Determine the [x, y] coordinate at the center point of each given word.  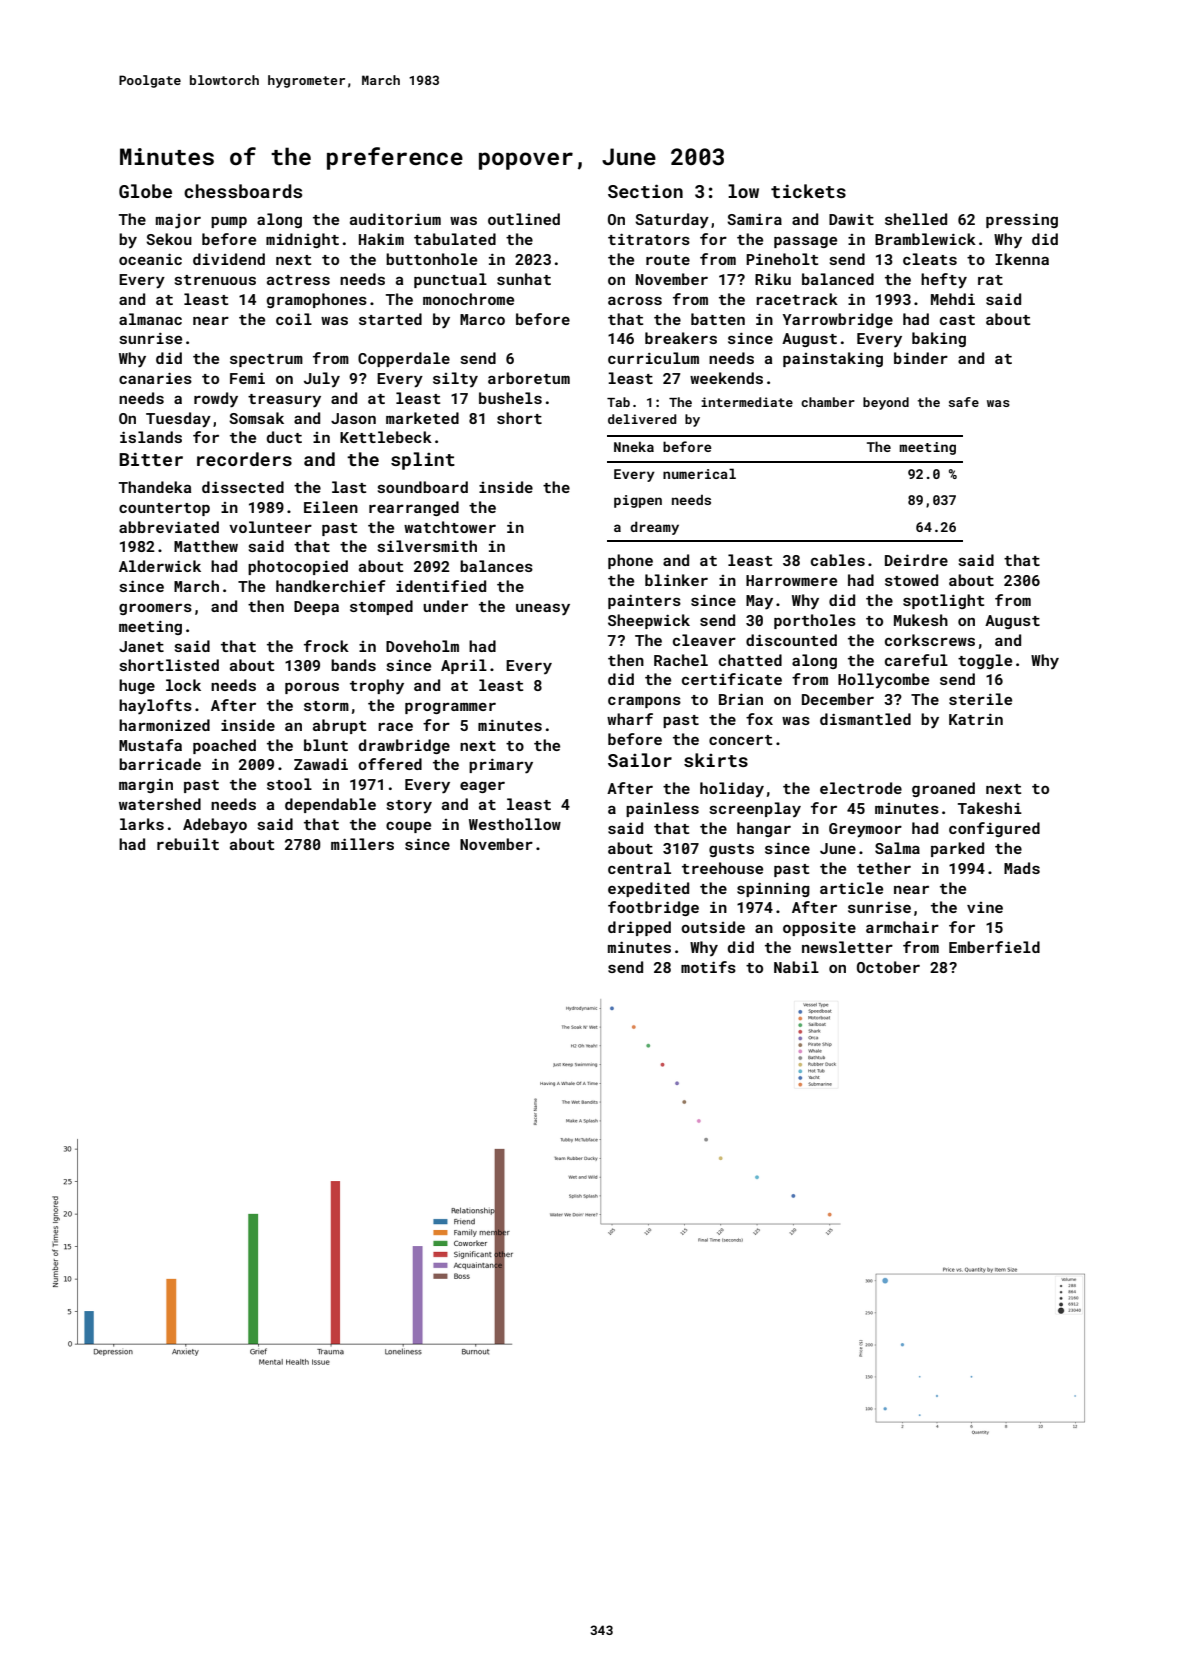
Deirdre [916, 560]
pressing [1022, 220]
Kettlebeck [386, 437]
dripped [639, 928]
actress [298, 280]
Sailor [640, 760]
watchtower [450, 527]
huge [137, 686]
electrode [861, 788]
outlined [524, 219]
